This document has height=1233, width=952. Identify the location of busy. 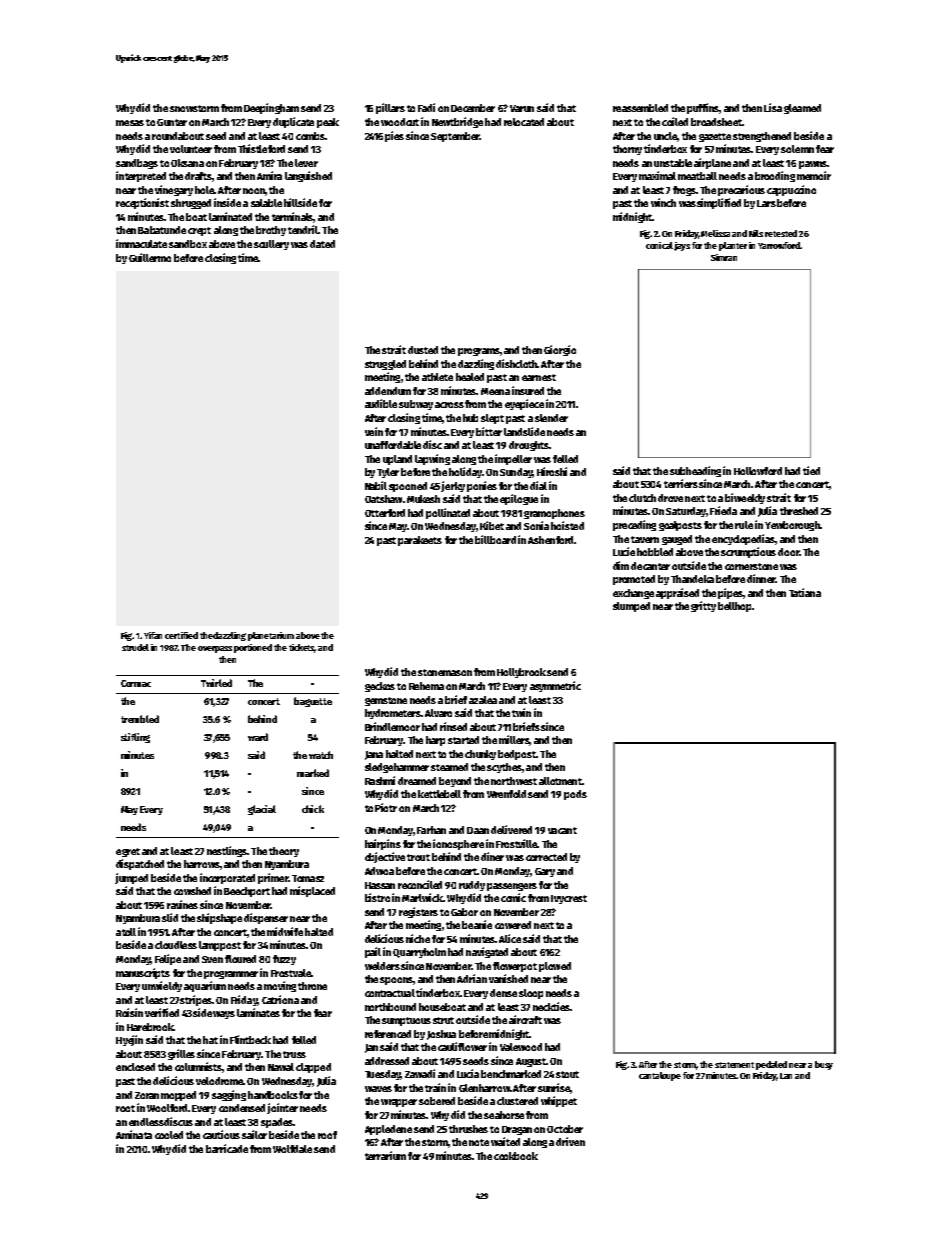
(824, 1065).
